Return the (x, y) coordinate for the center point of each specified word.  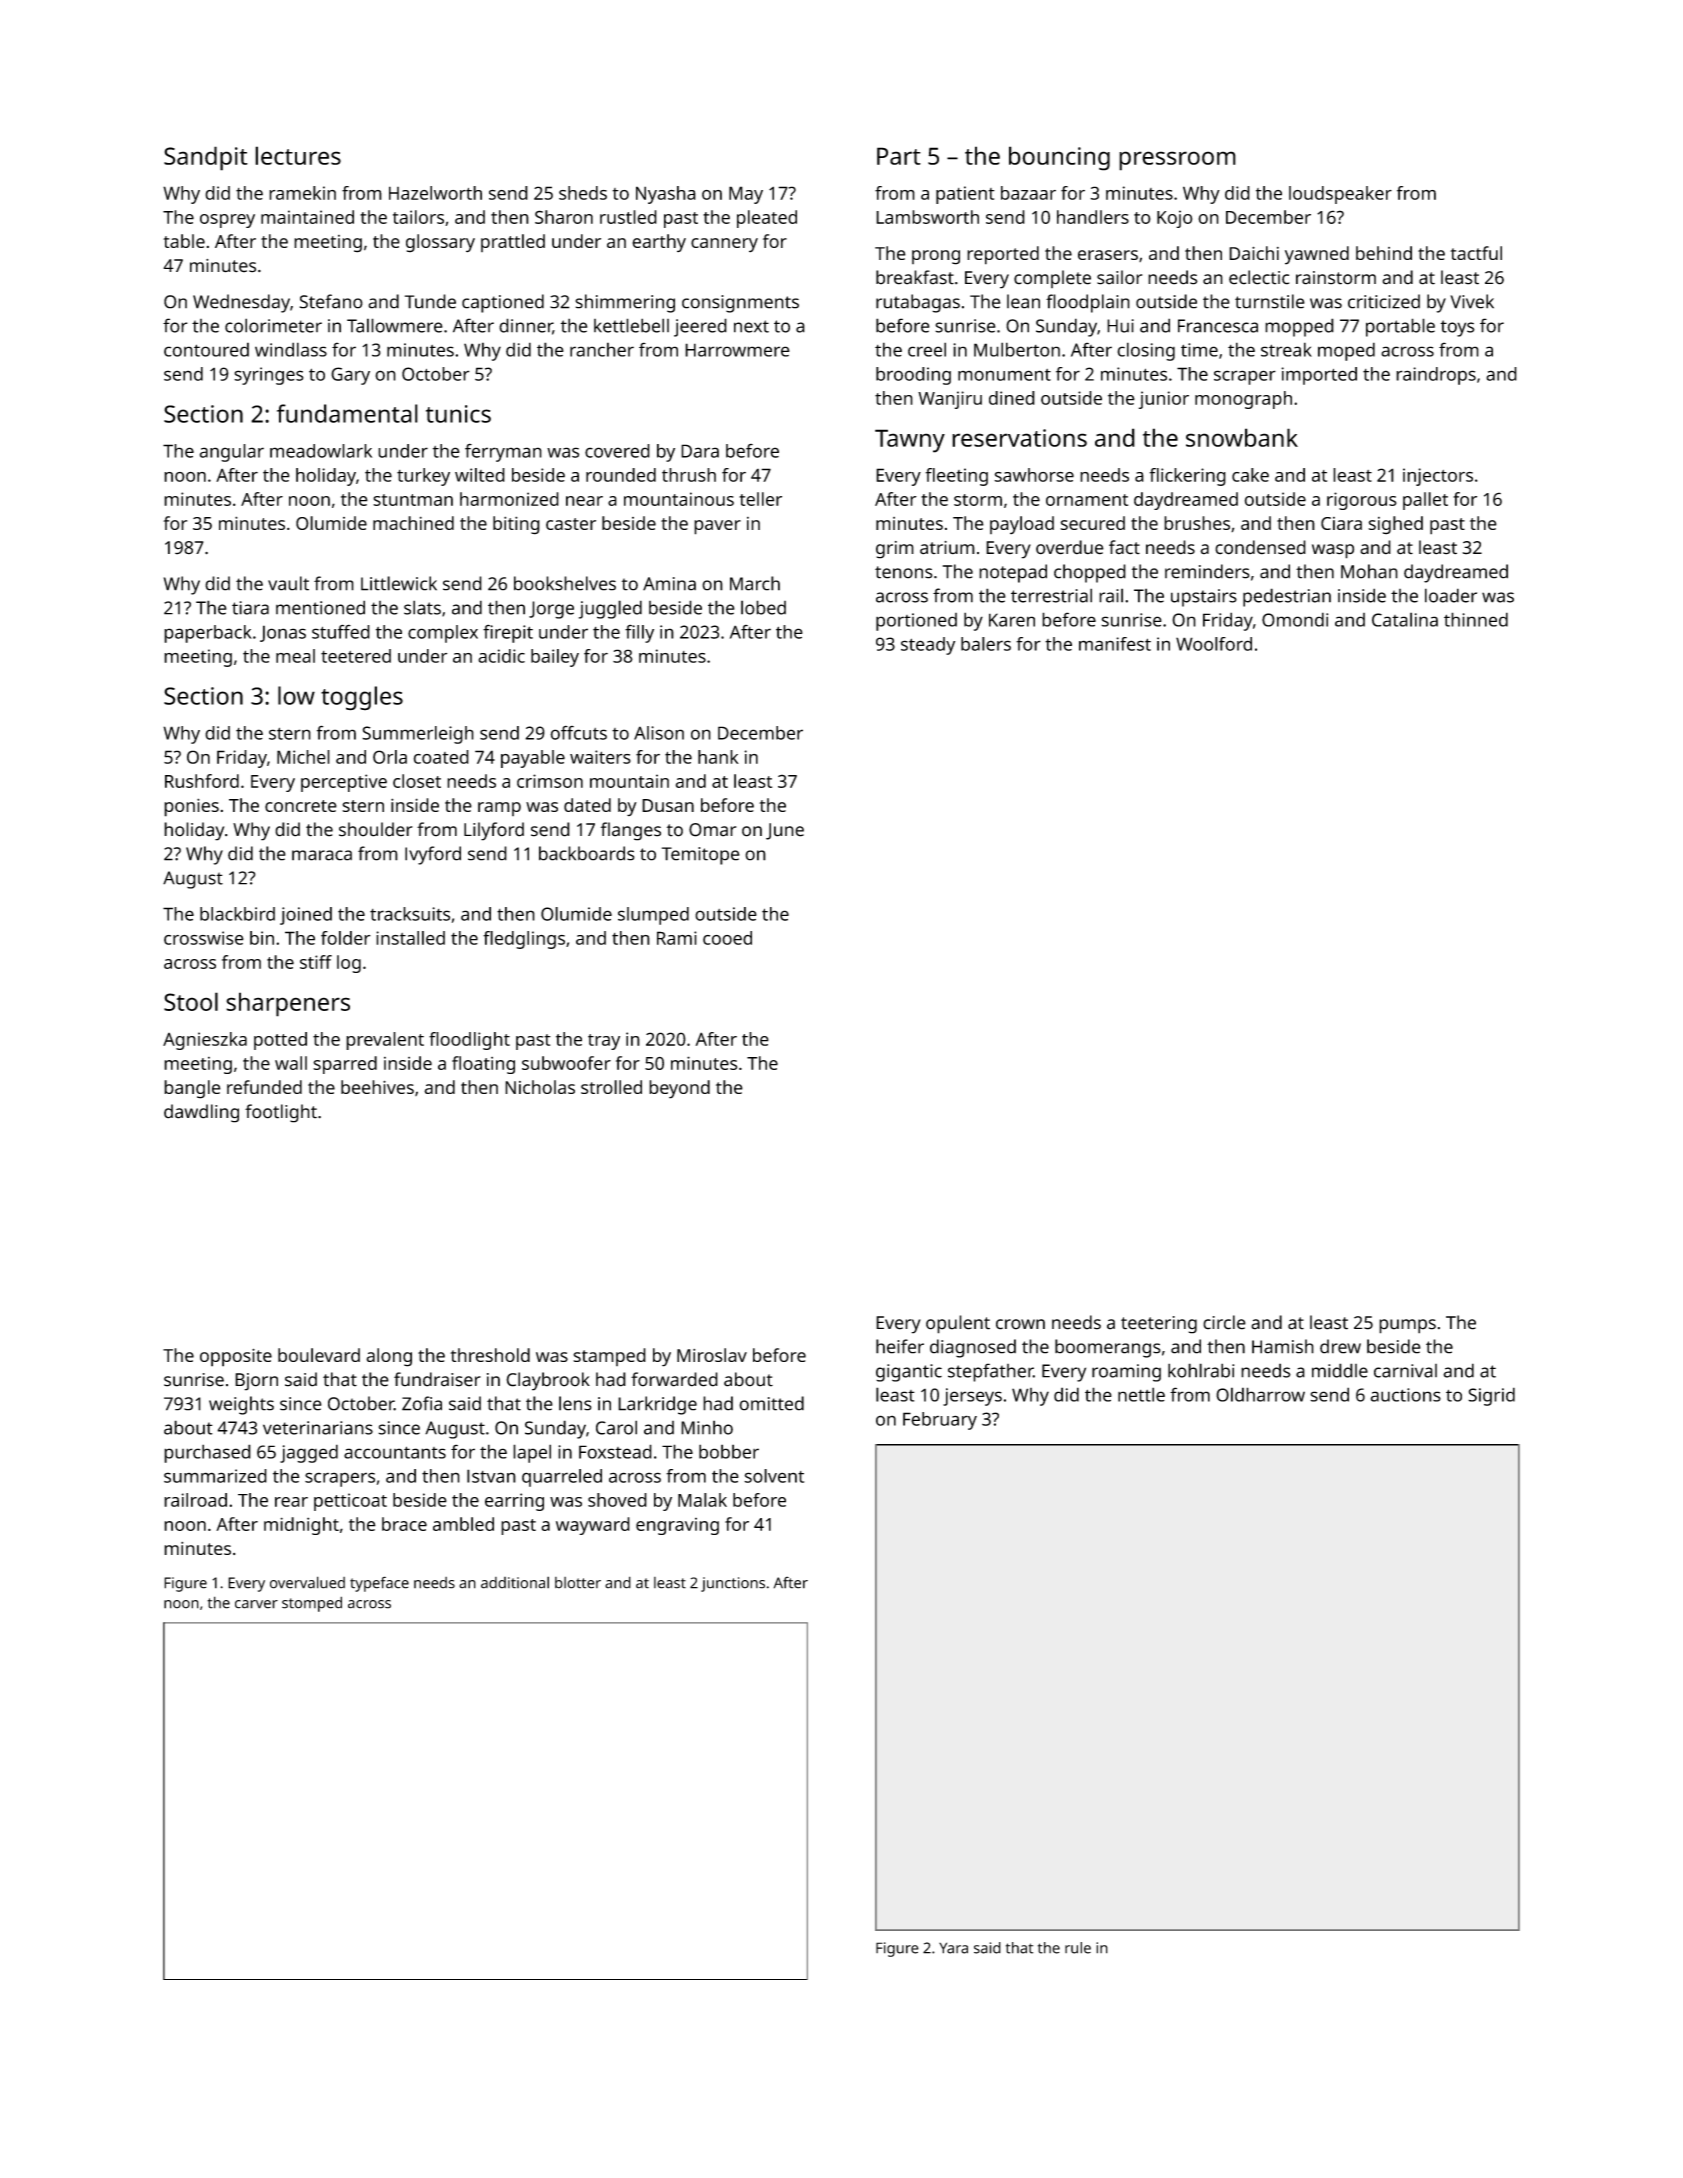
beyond (679, 1089)
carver (256, 1604)
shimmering (625, 303)
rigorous (1362, 501)
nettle (1141, 1394)
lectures (298, 155)
